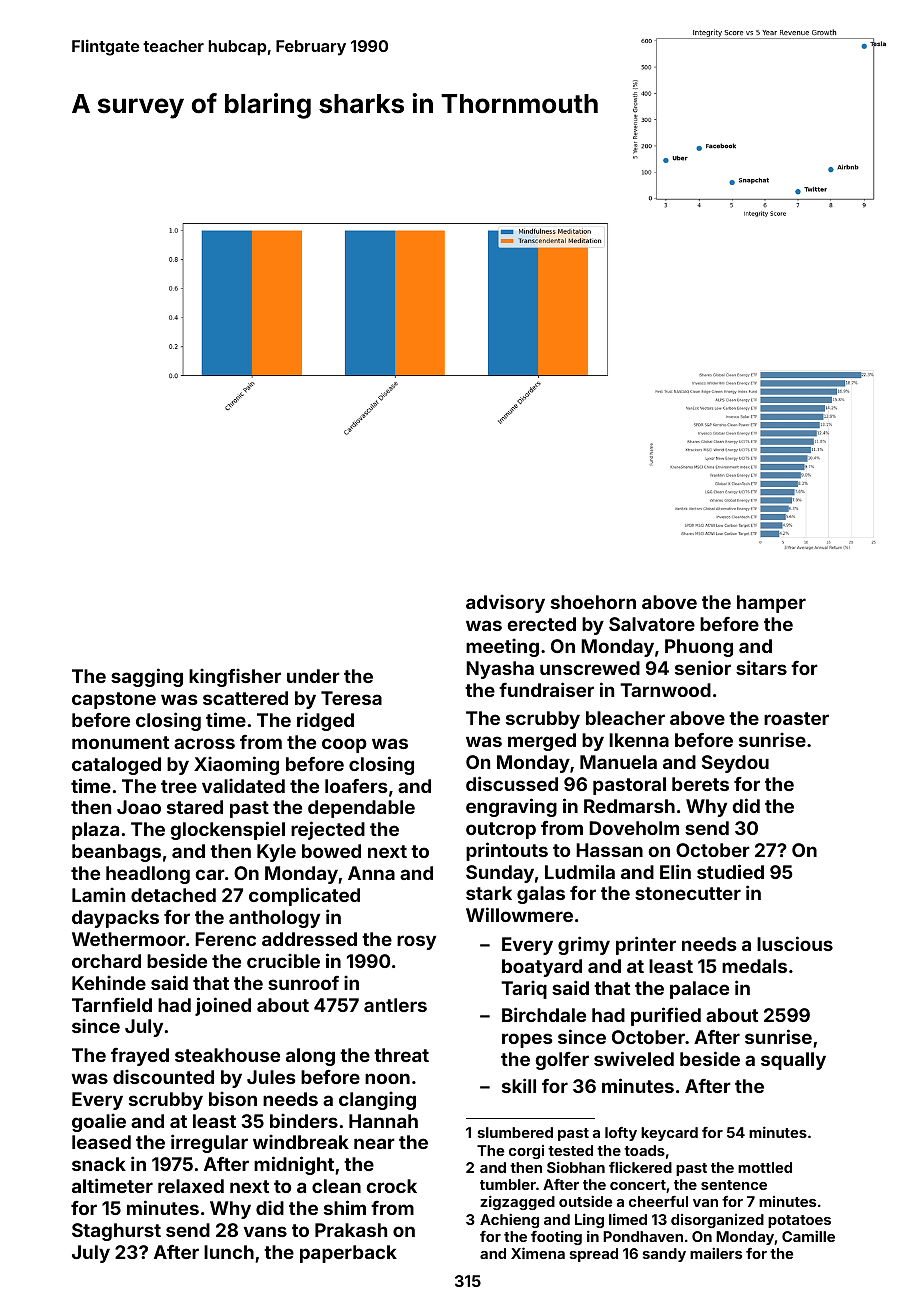 The height and width of the screenshot is (1316, 908). What do you see at coordinates (796, 718) in the screenshot?
I see `roaster` at bounding box center [796, 718].
